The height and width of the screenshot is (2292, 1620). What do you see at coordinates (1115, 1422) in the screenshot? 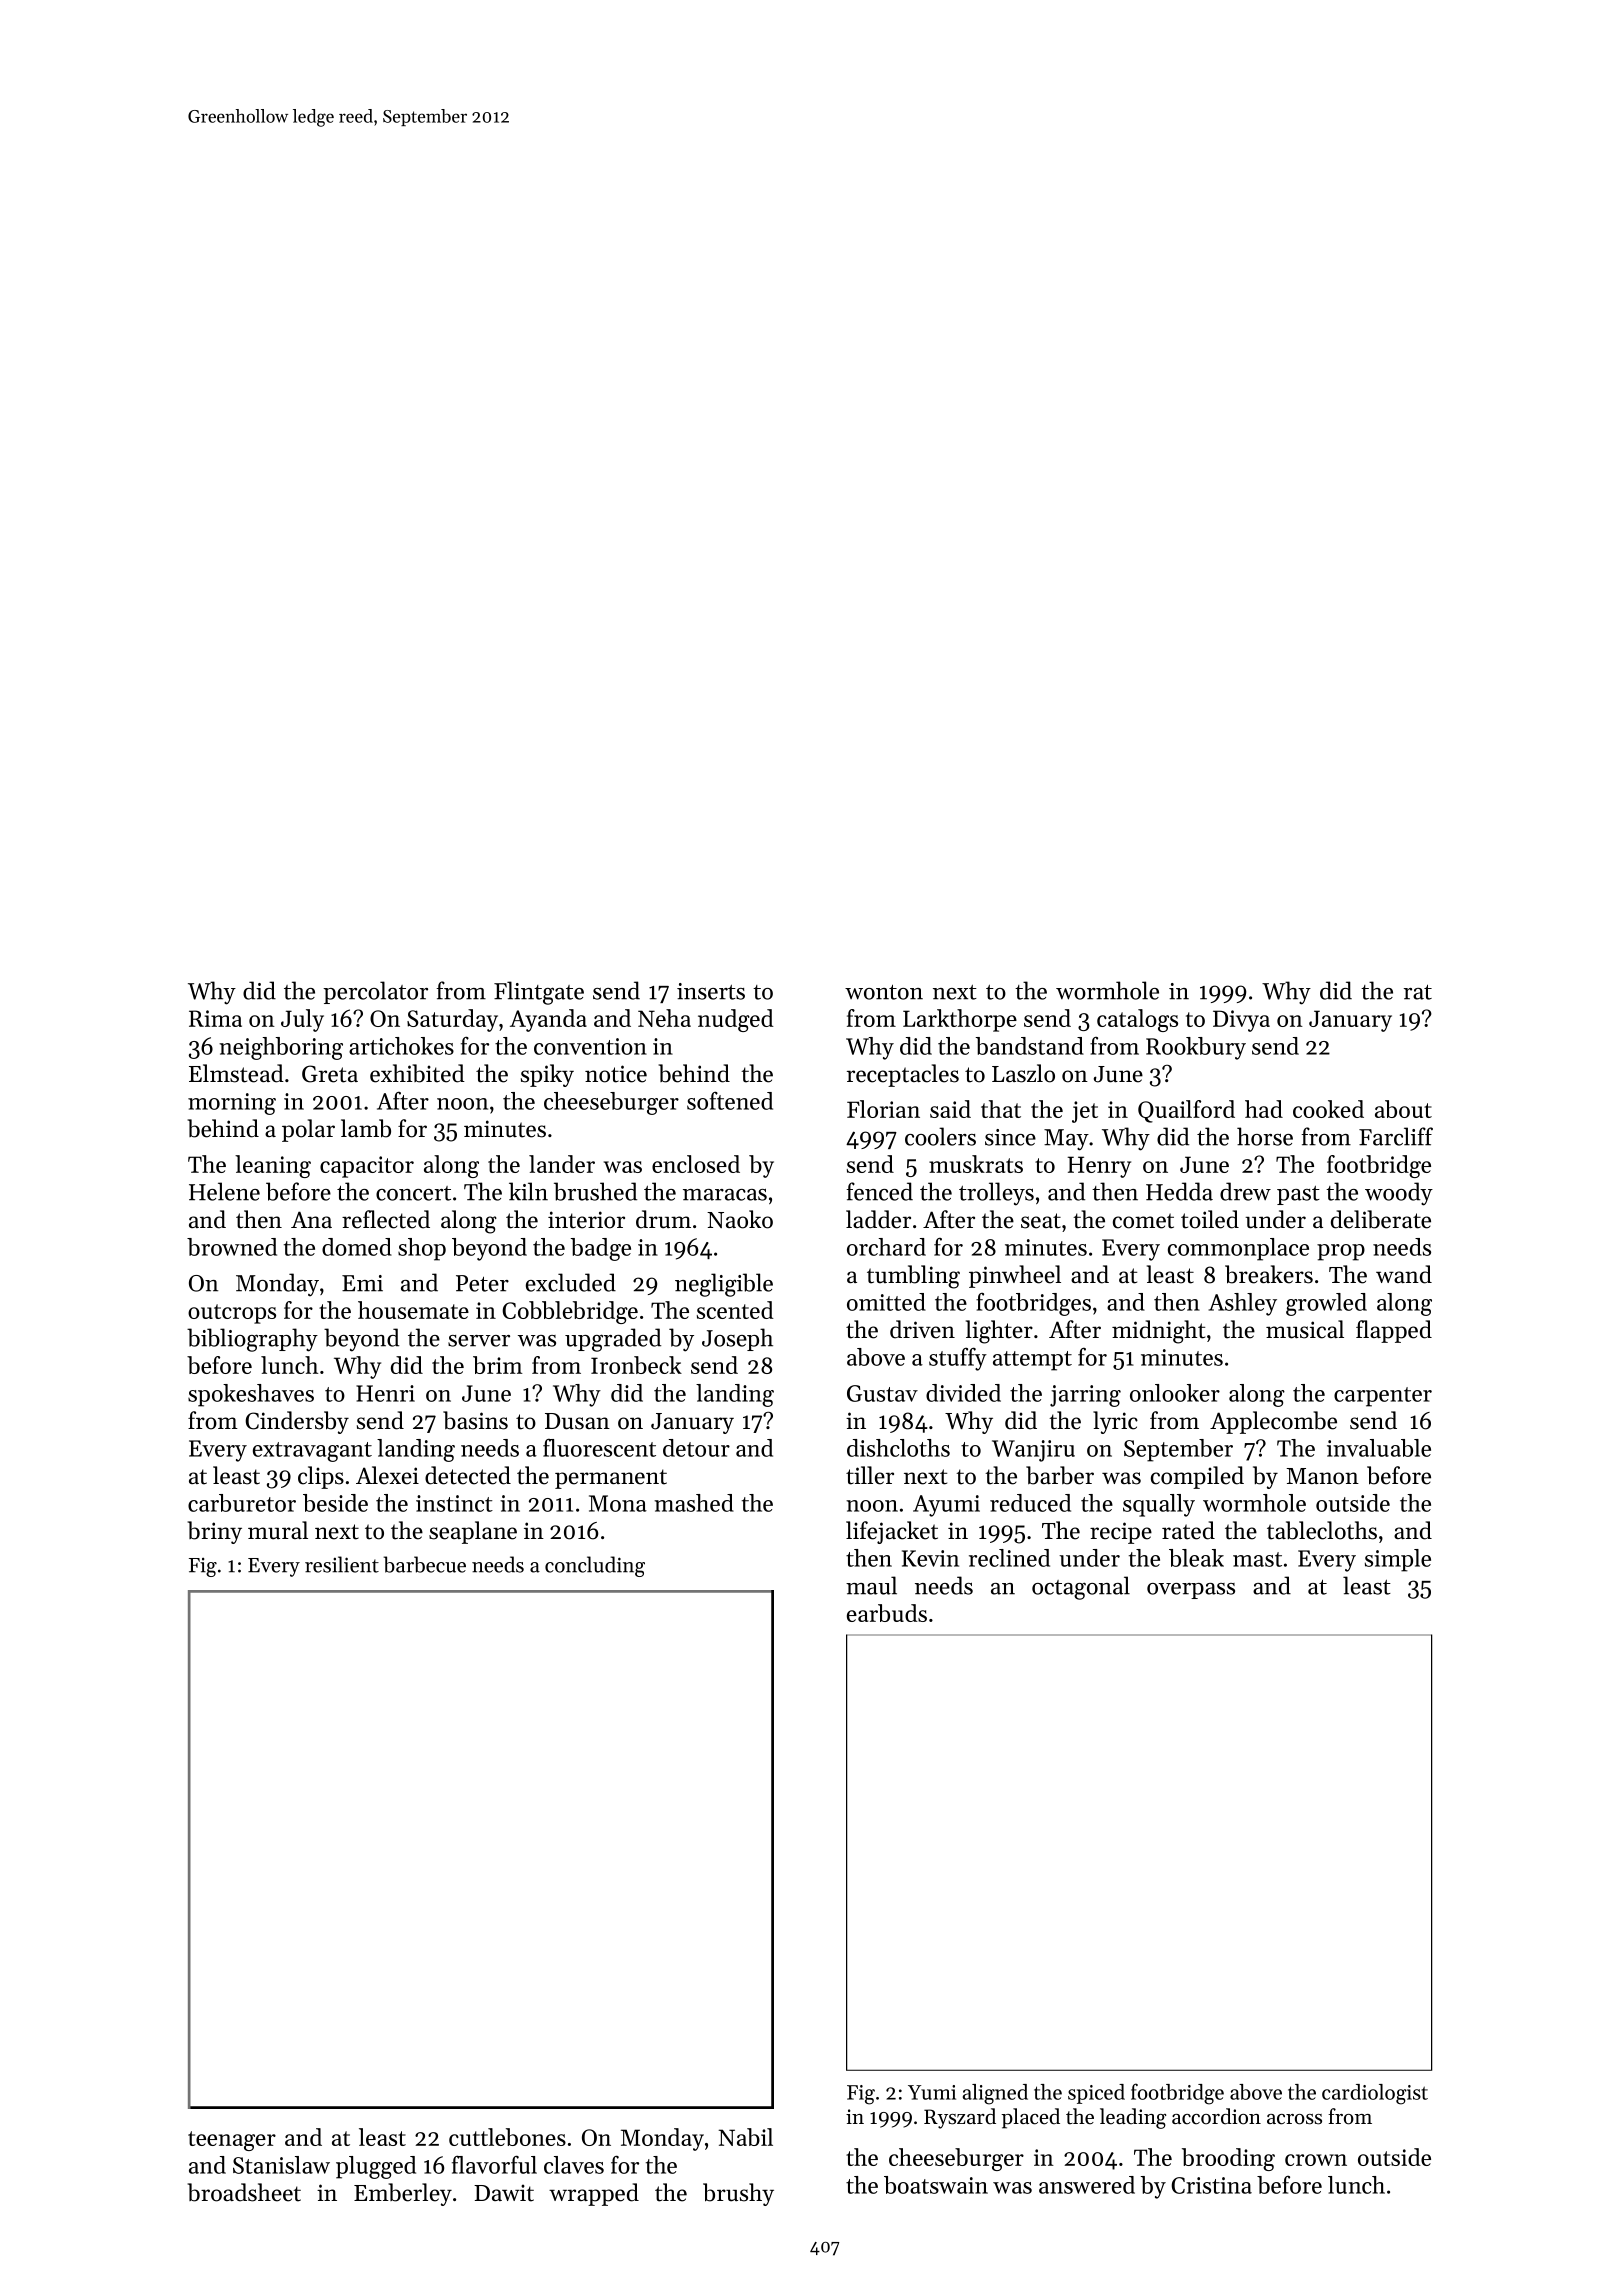
I see `lyric` at bounding box center [1115, 1422].
